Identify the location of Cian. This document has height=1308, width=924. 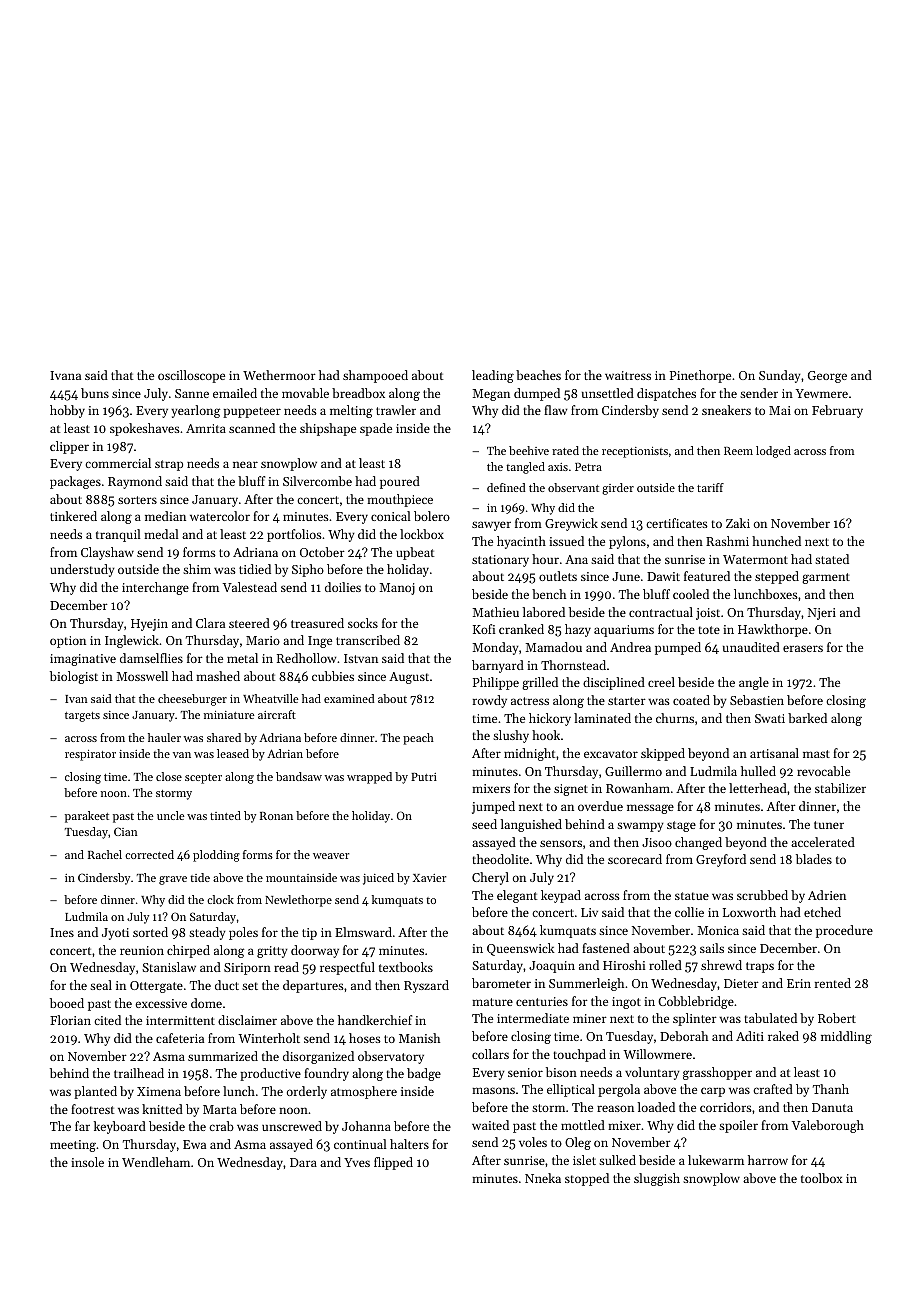
(125, 831).
